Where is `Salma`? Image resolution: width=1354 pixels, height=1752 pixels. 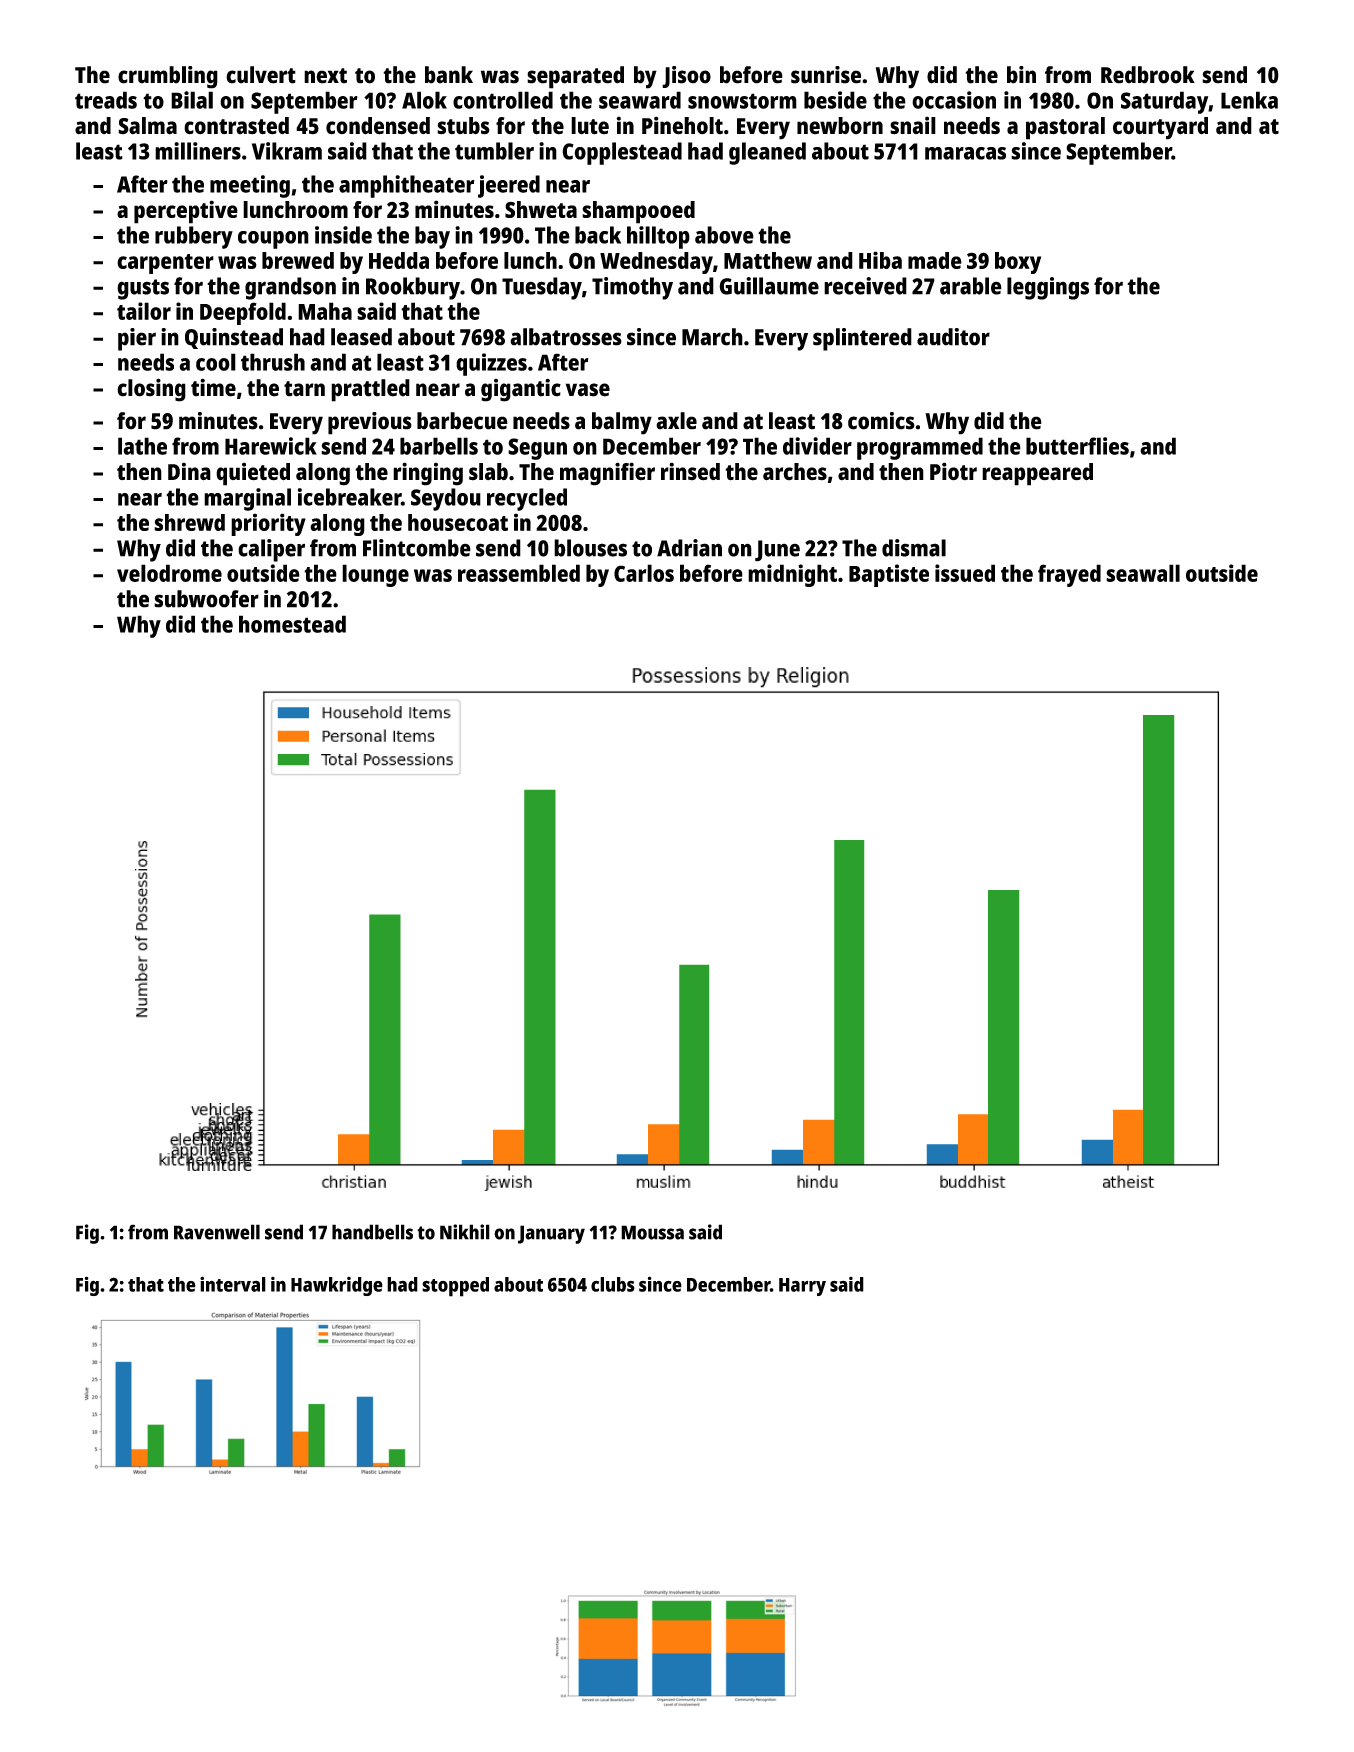
Salma is located at coordinates (147, 126).
